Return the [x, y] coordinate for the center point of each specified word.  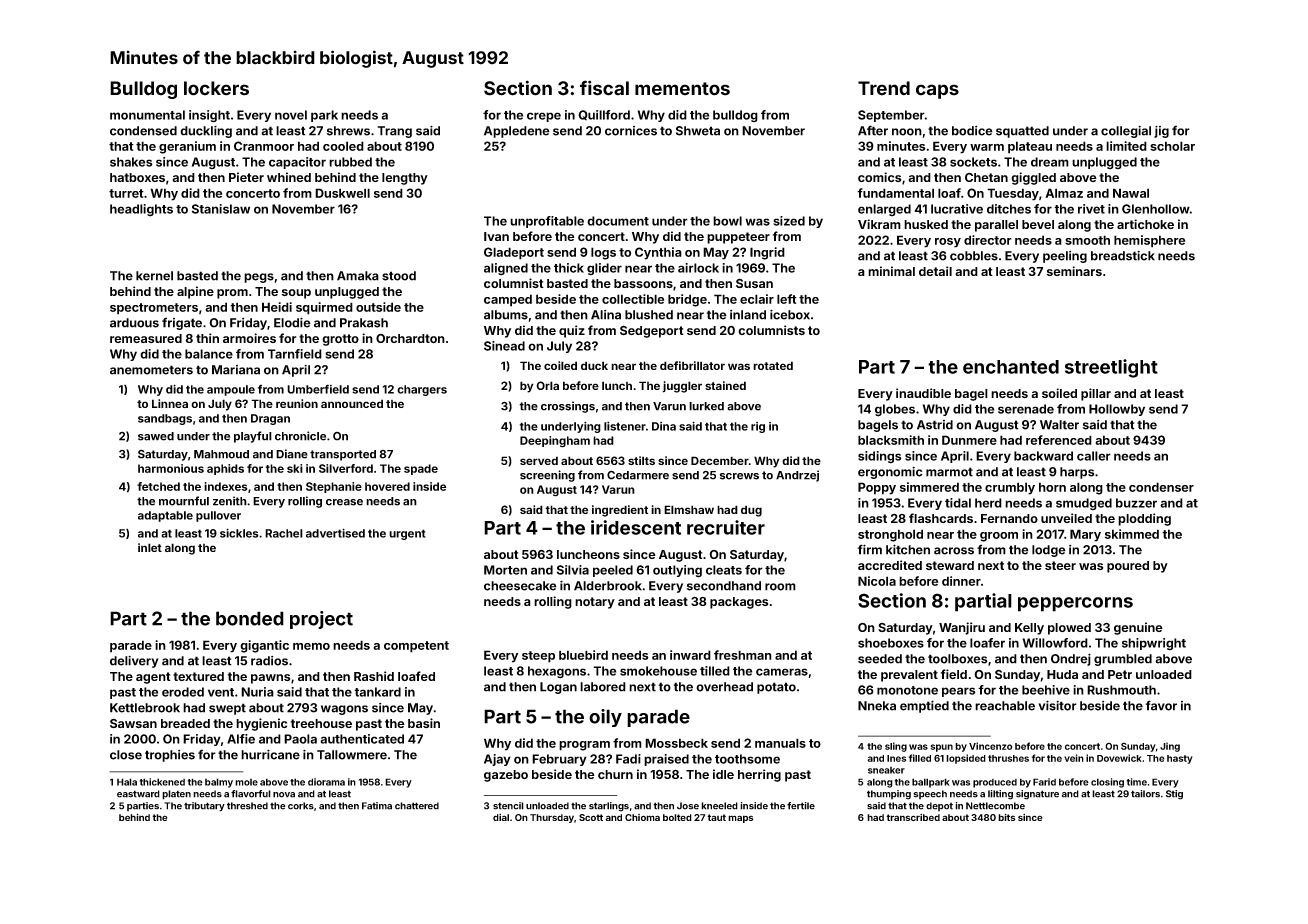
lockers [216, 88]
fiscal [604, 88]
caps [937, 91]
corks [301, 806]
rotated [773, 365]
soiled [1059, 393]
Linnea [170, 403]
